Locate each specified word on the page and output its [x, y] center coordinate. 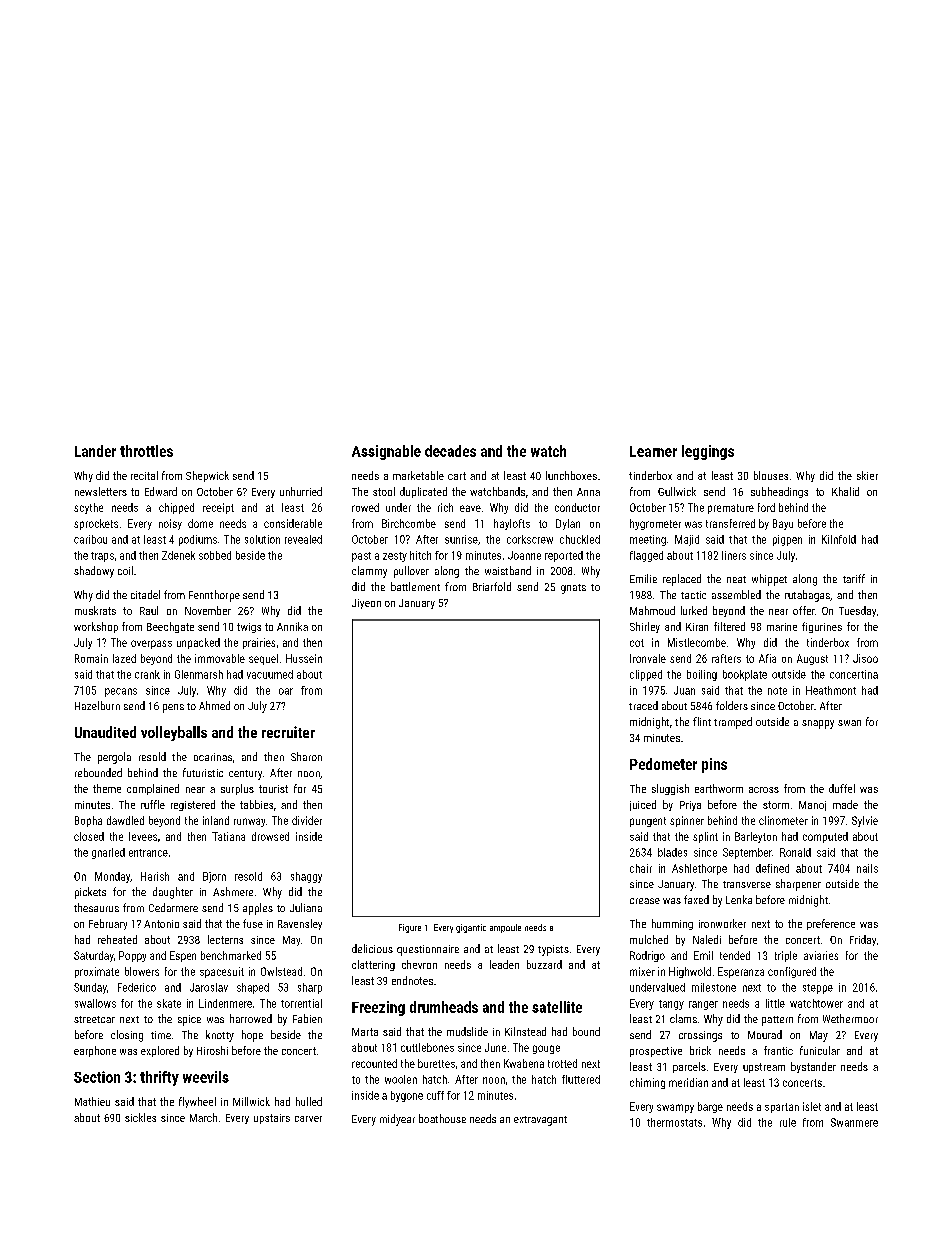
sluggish [670, 789]
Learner [653, 451]
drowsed [270, 836]
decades [450, 451]
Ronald [795, 852]
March [203, 1117]
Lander [95, 451]
